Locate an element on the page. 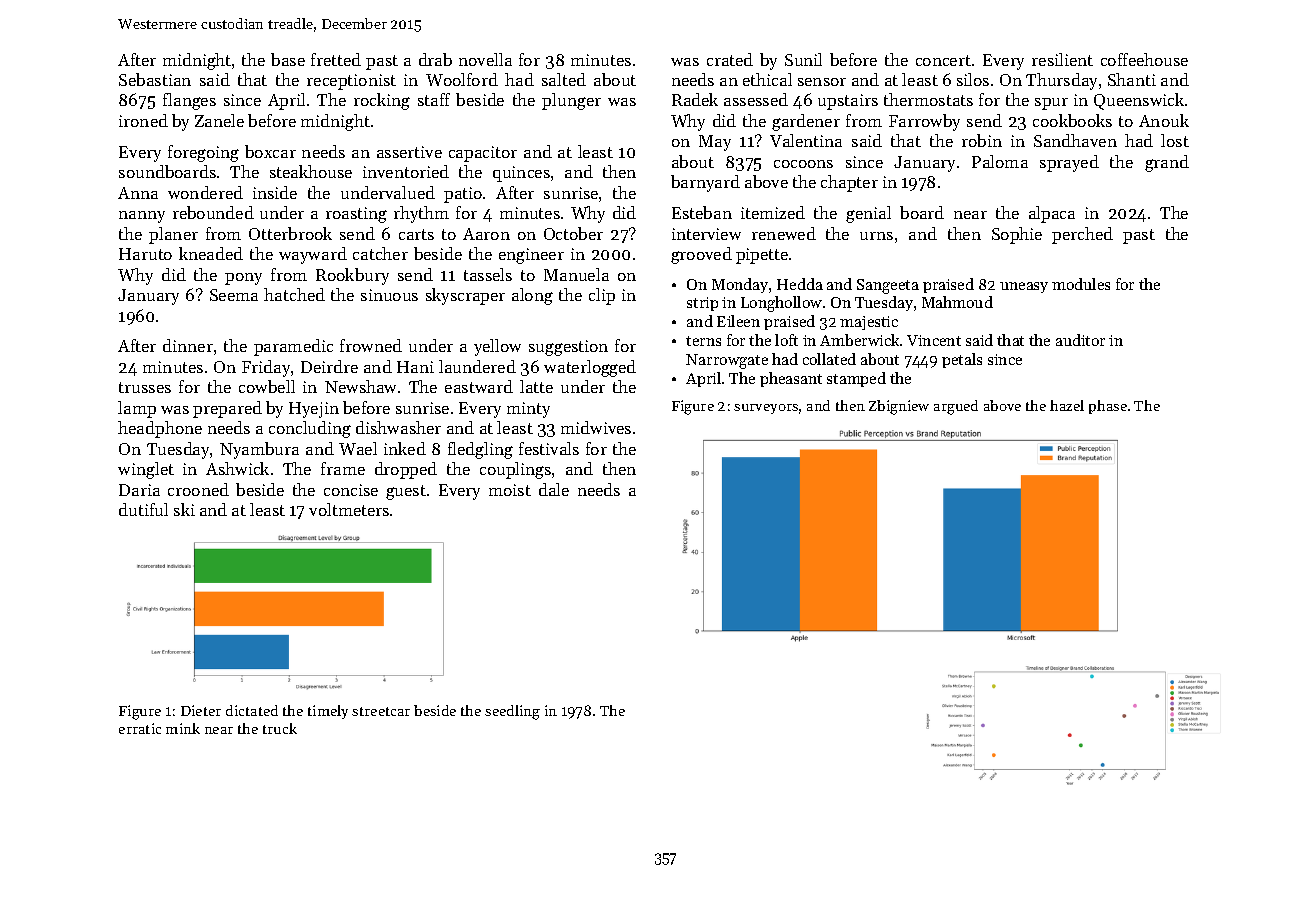 This image has width=1308, height=924. voltmeters is located at coordinates (349, 509).
